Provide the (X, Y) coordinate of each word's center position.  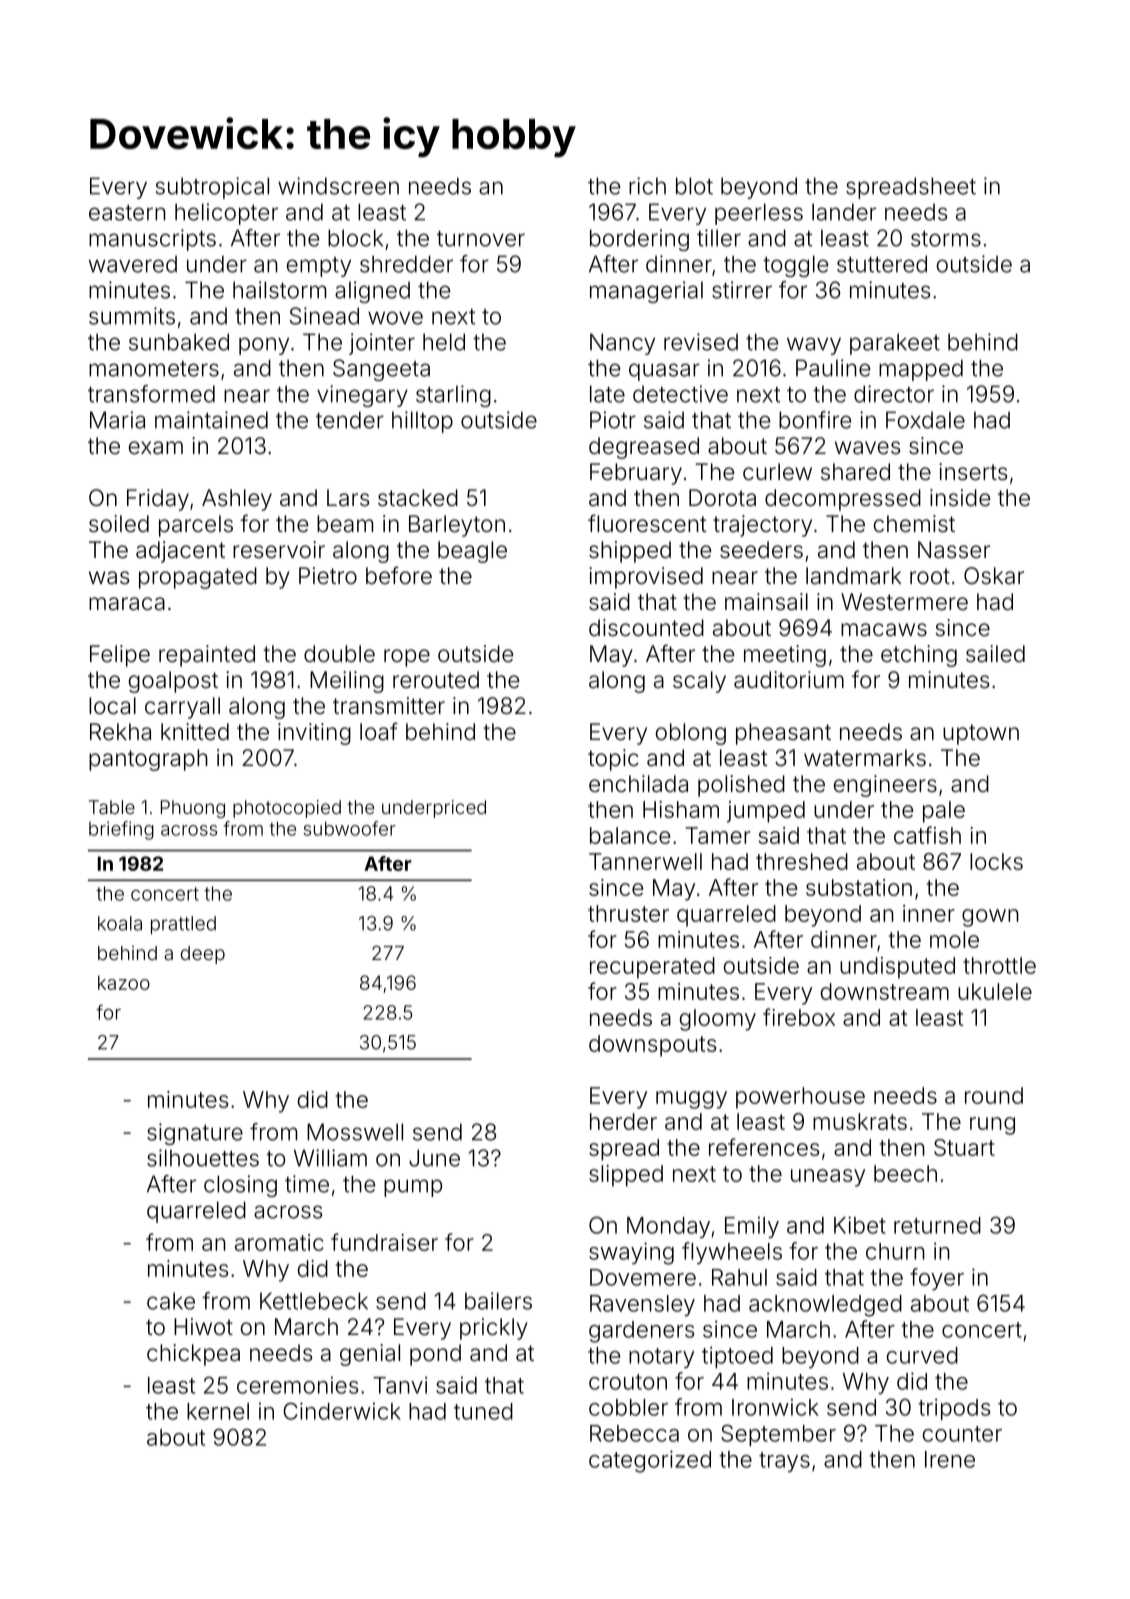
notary (661, 1358)
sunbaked (179, 342)
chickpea (193, 1355)
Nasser (954, 550)
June (434, 1158)
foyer (937, 1279)
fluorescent (647, 523)
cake (171, 1301)
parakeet (895, 344)
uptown (981, 734)
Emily (752, 1227)
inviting (314, 734)
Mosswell (355, 1132)
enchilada (638, 784)
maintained (211, 420)
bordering (639, 240)
